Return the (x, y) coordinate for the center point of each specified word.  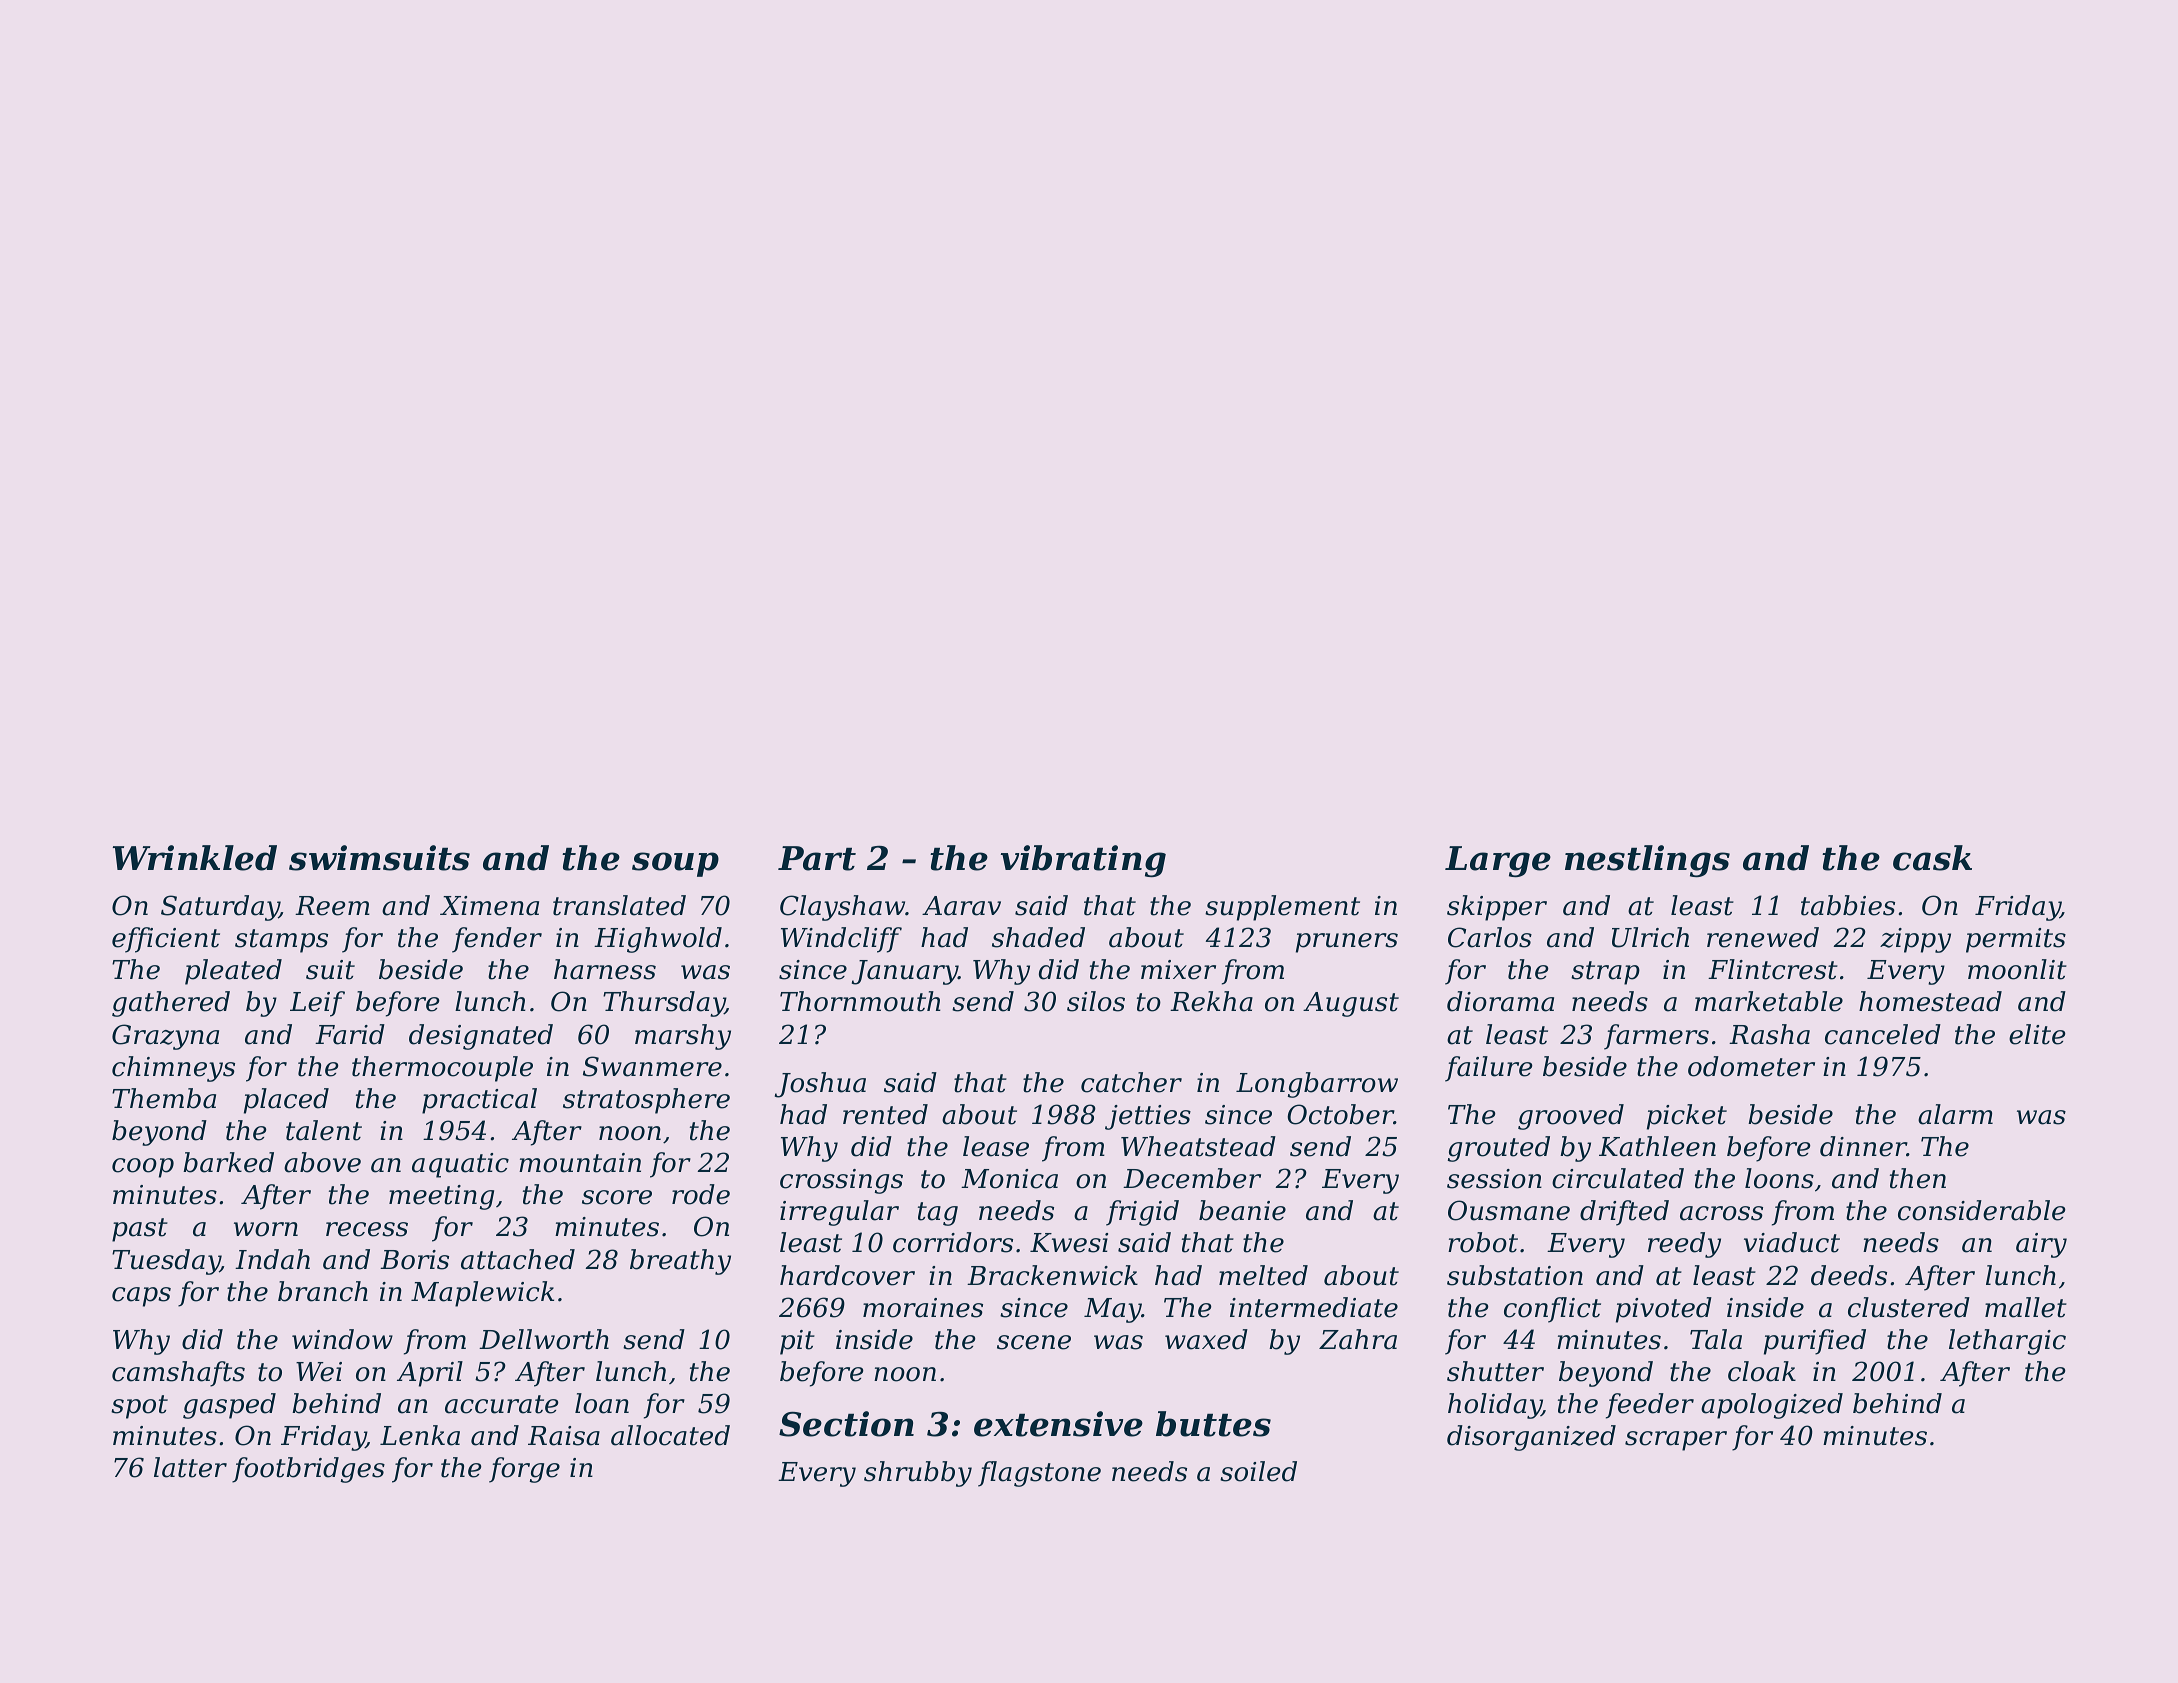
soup (675, 864)
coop (143, 1168)
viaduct (1792, 1242)
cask (1932, 858)
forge (524, 1470)
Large (1498, 861)
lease (996, 1146)
